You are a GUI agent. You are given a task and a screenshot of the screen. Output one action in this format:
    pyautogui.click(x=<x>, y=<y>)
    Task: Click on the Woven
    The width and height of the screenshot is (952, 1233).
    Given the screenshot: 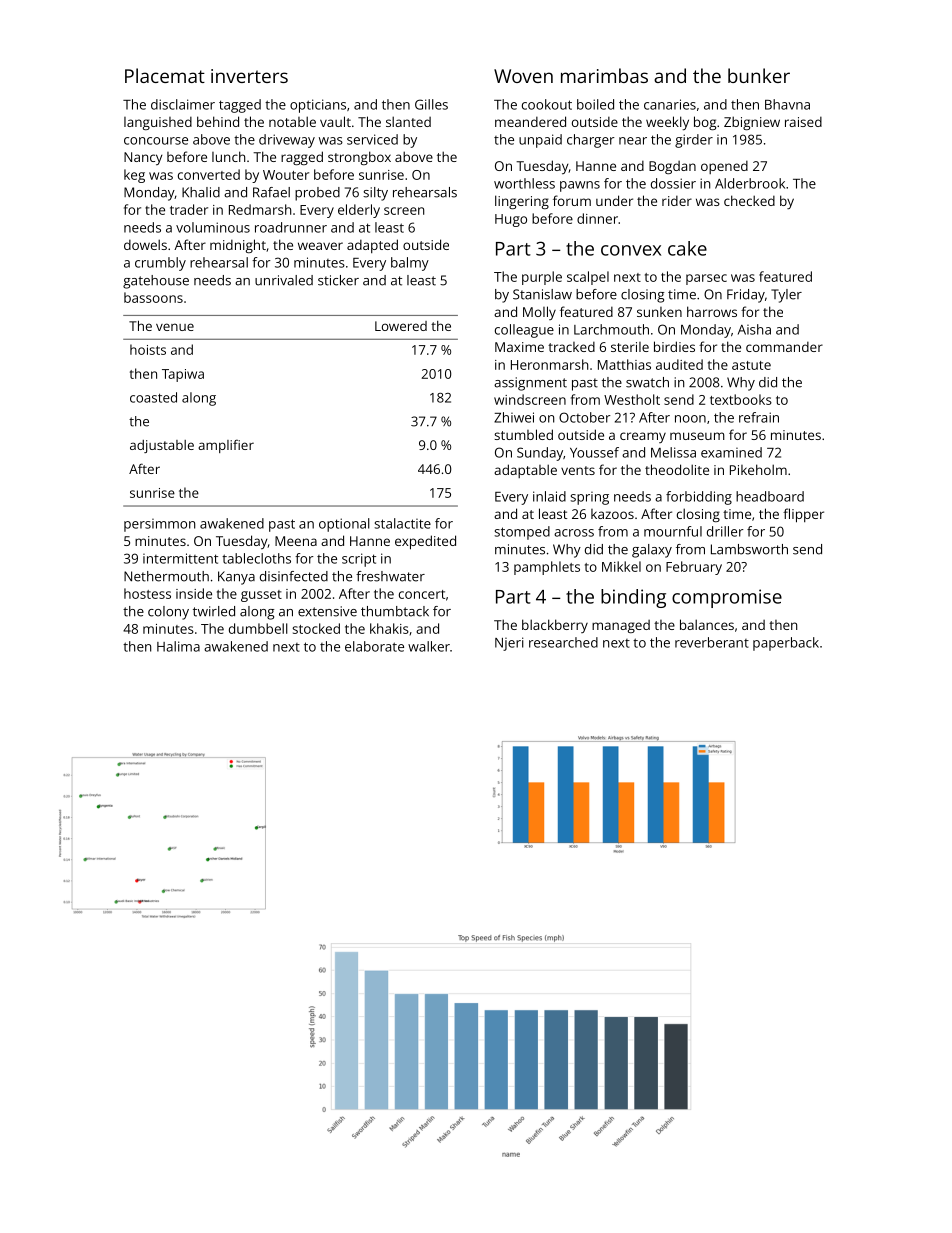 What is the action you would take?
    pyautogui.click(x=523, y=76)
